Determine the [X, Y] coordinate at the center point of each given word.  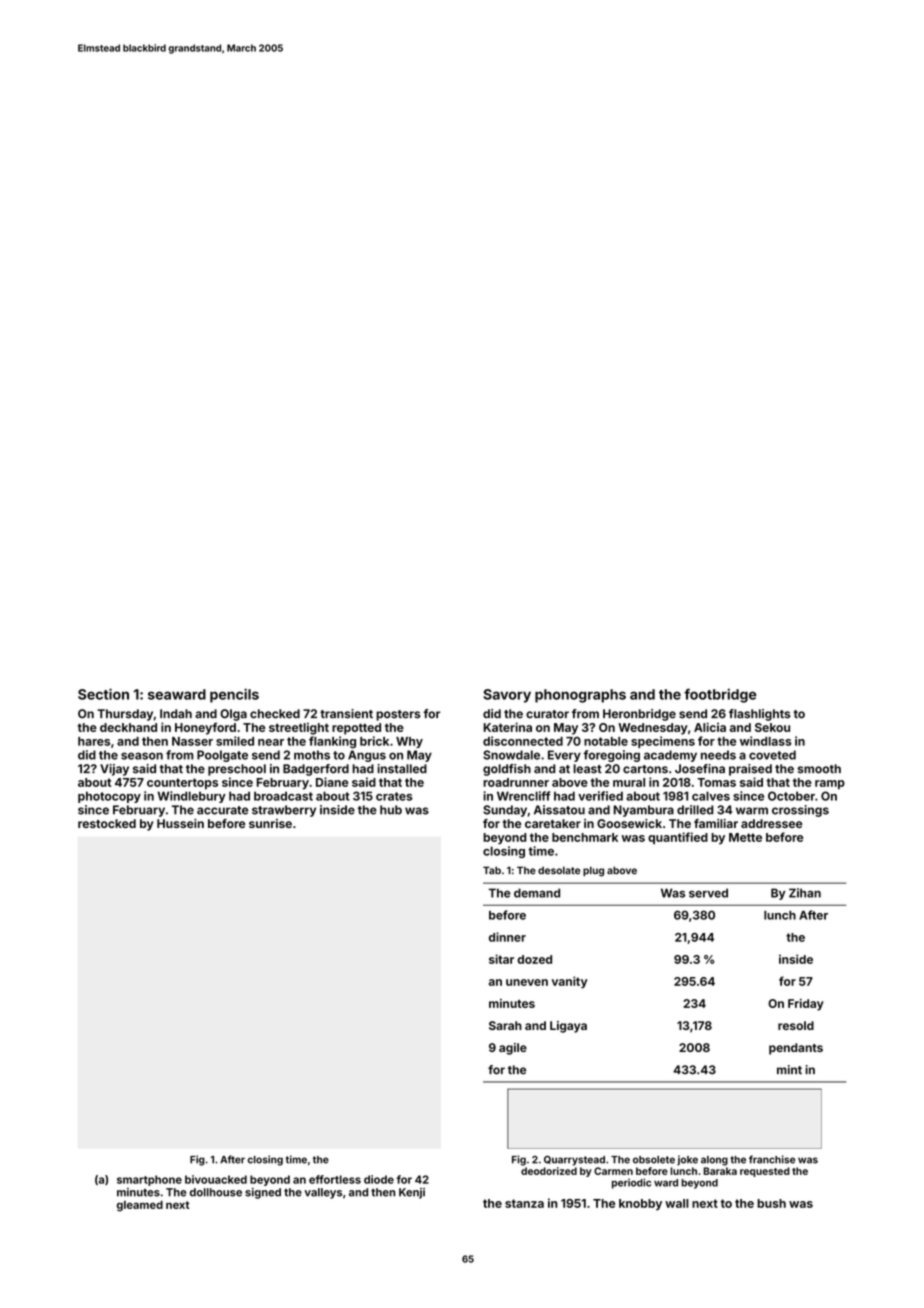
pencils [234, 695]
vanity [569, 982]
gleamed [140, 1206]
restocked [107, 823]
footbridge [720, 695]
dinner [507, 937]
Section [103, 694]
